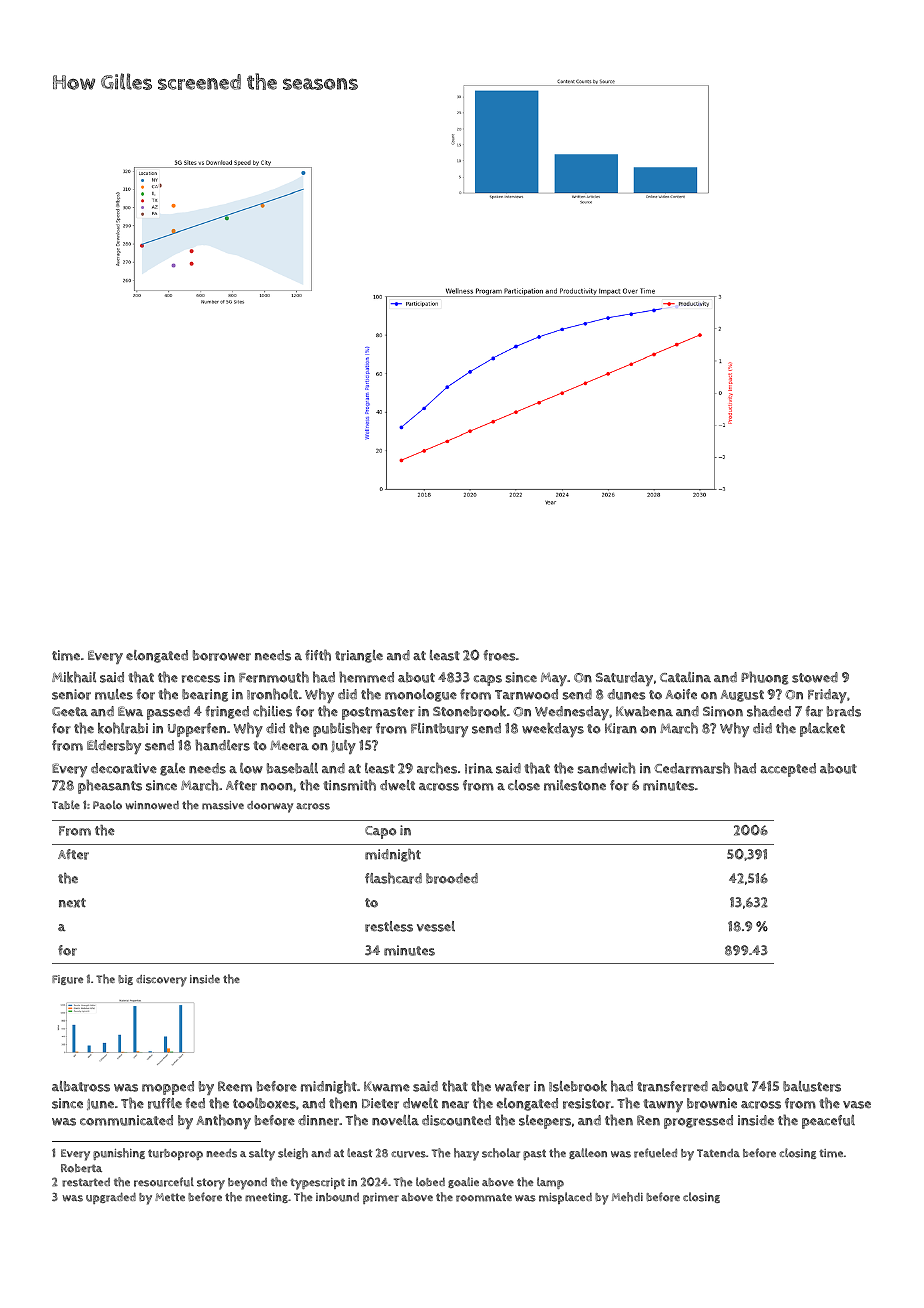 The width and height of the screenshot is (924, 1308). What do you see at coordinates (170, 1197) in the screenshot?
I see `Mette` at bounding box center [170, 1197].
